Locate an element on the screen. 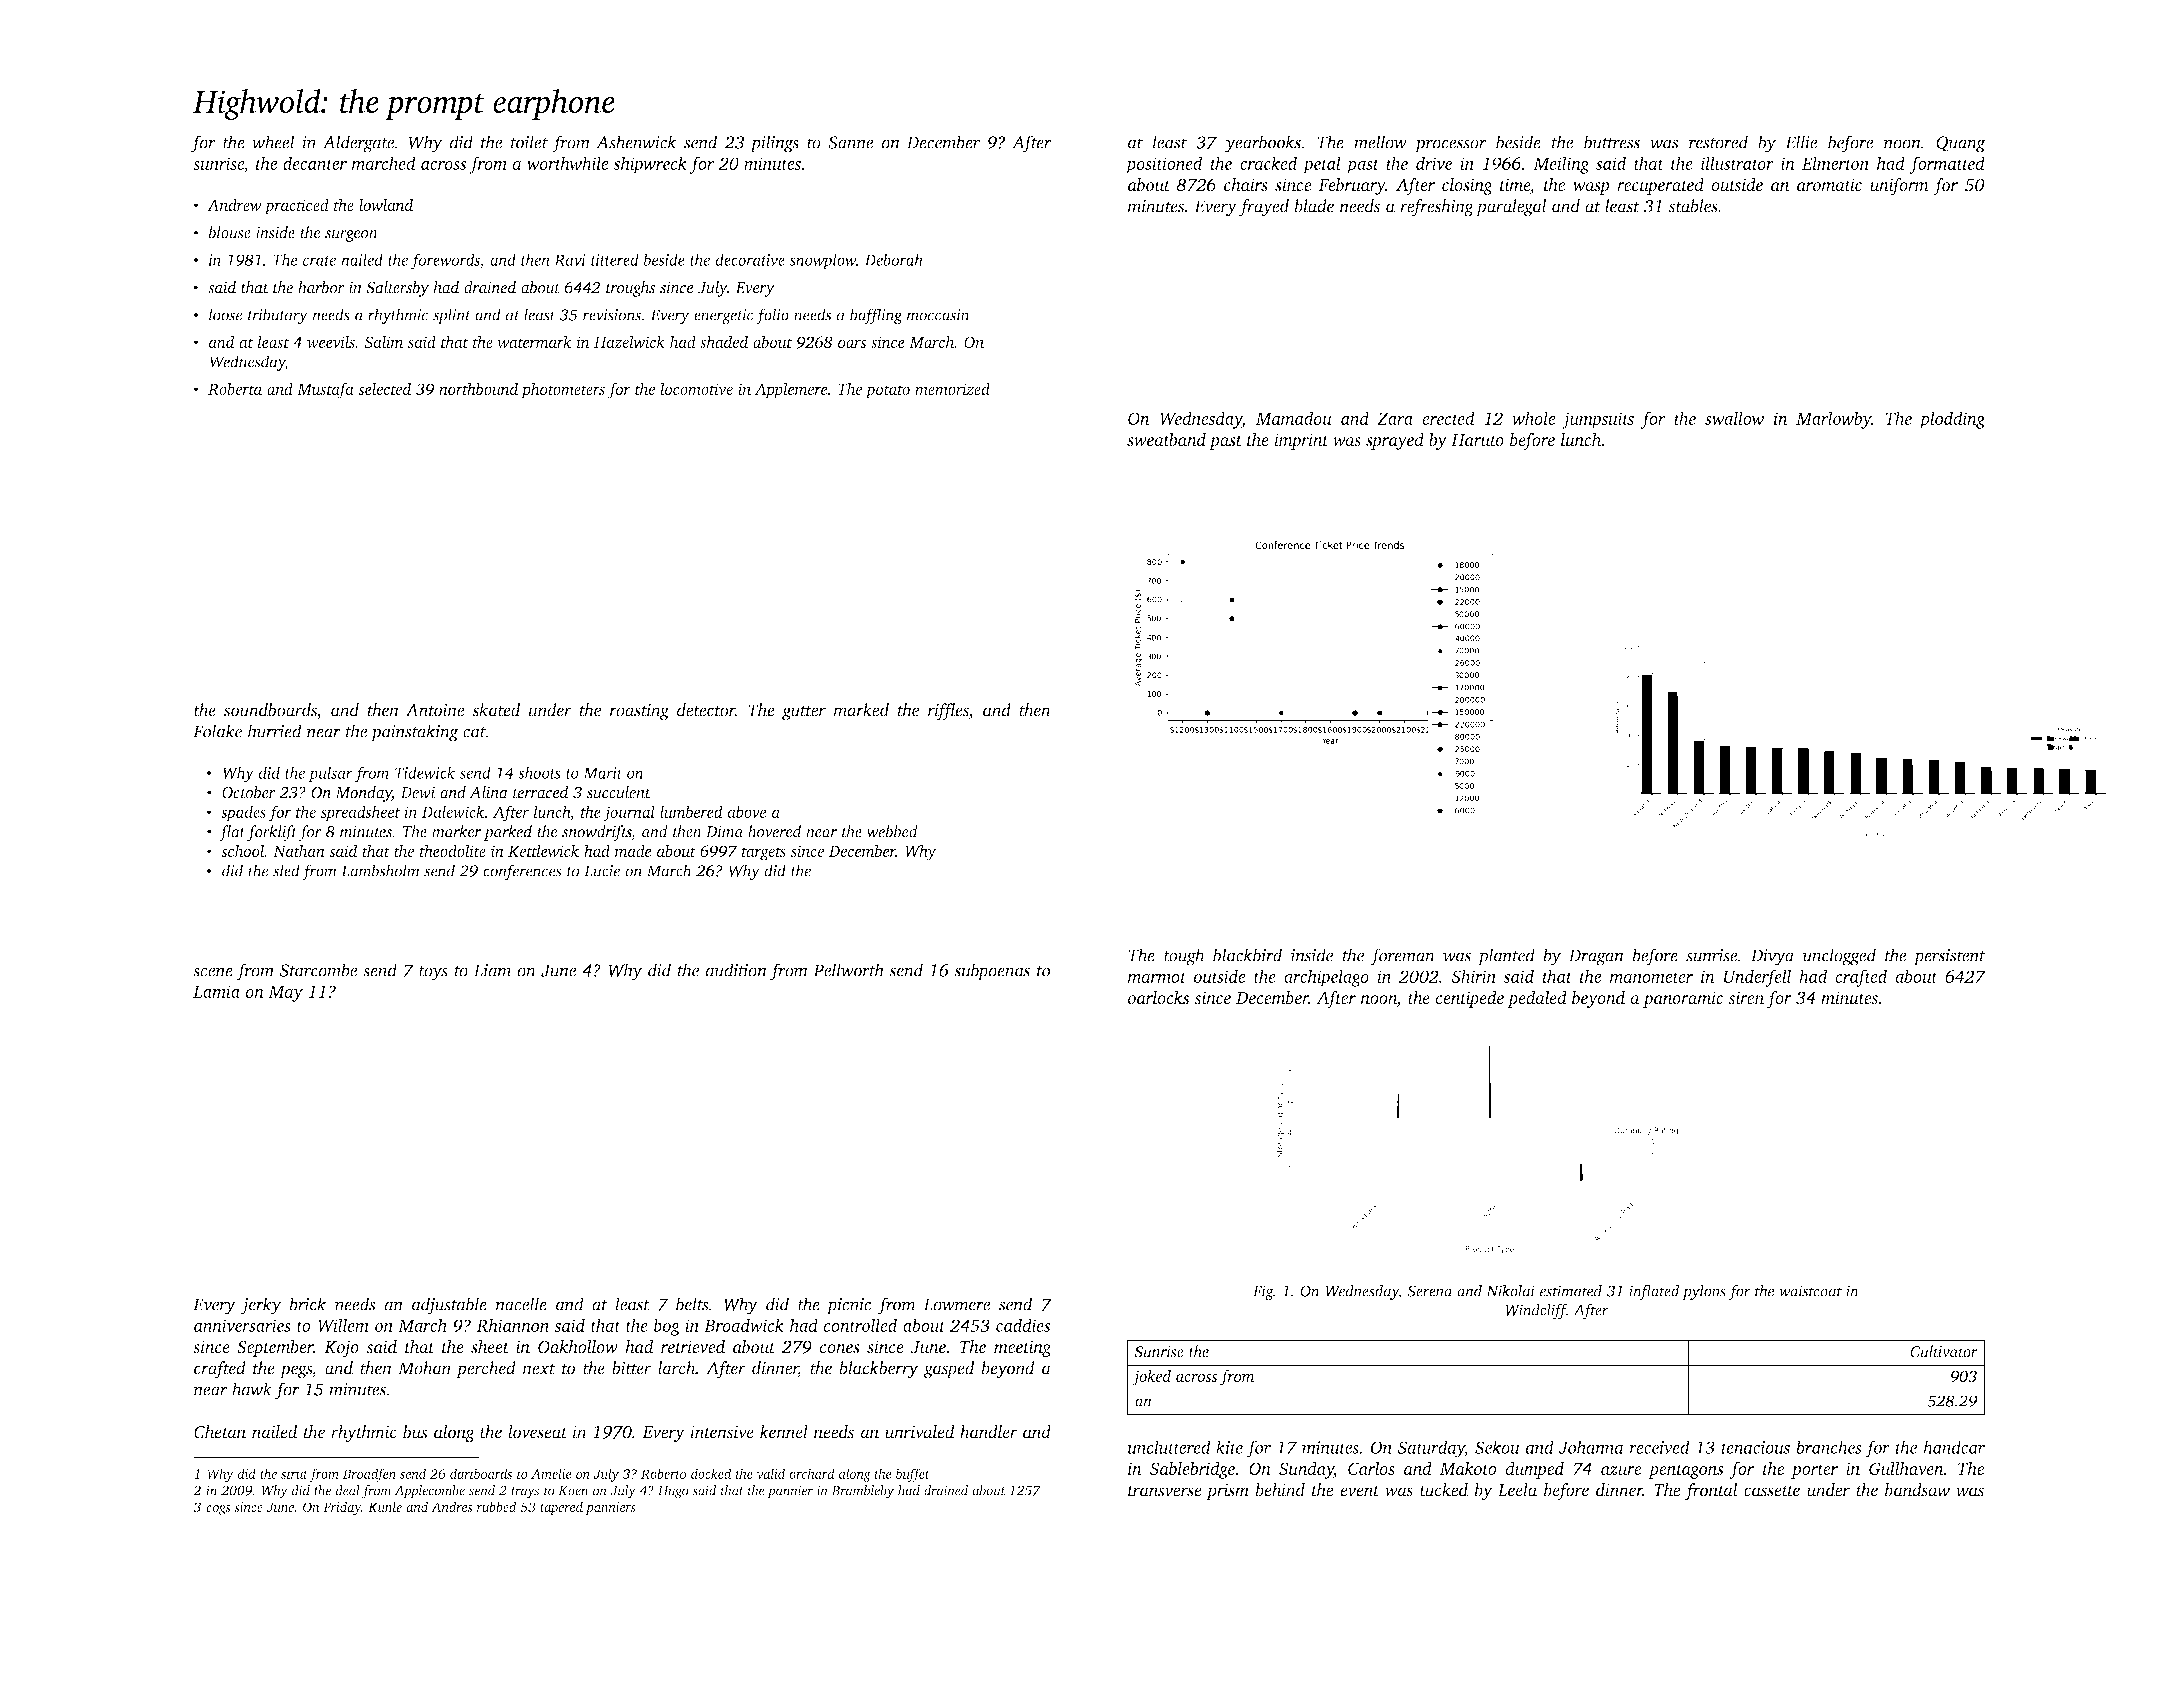 The image size is (2178, 1683). Liam is located at coordinates (492, 970).
